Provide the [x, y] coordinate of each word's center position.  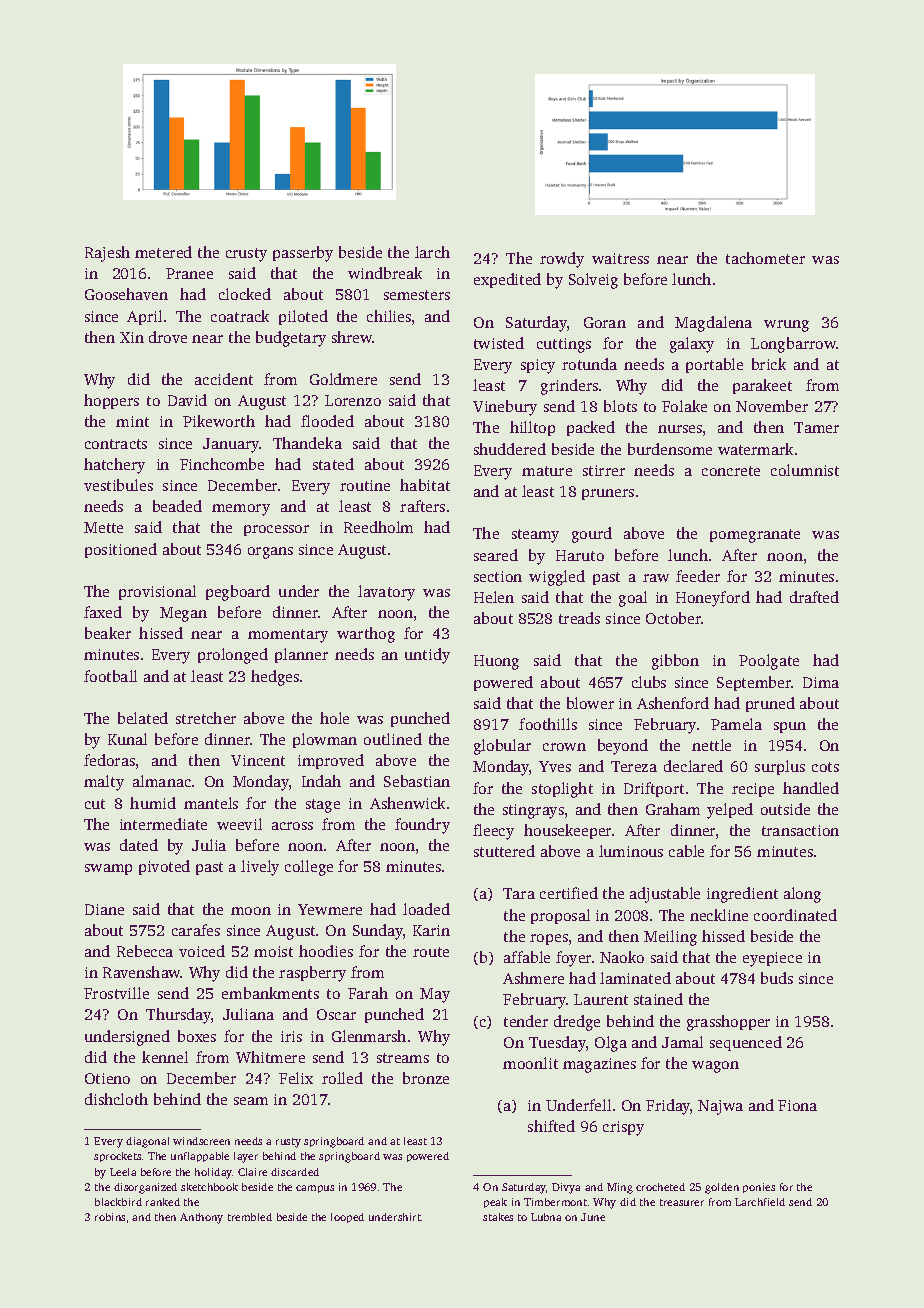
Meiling [670, 938]
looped [347, 1218]
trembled [250, 1217]
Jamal [682, 1042]
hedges [275, 678]
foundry [422, 826]
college [309, 868]
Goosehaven [126, 294]
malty [104, 783]
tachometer [765, 258]
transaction [800, 830]
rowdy [562, 260]
